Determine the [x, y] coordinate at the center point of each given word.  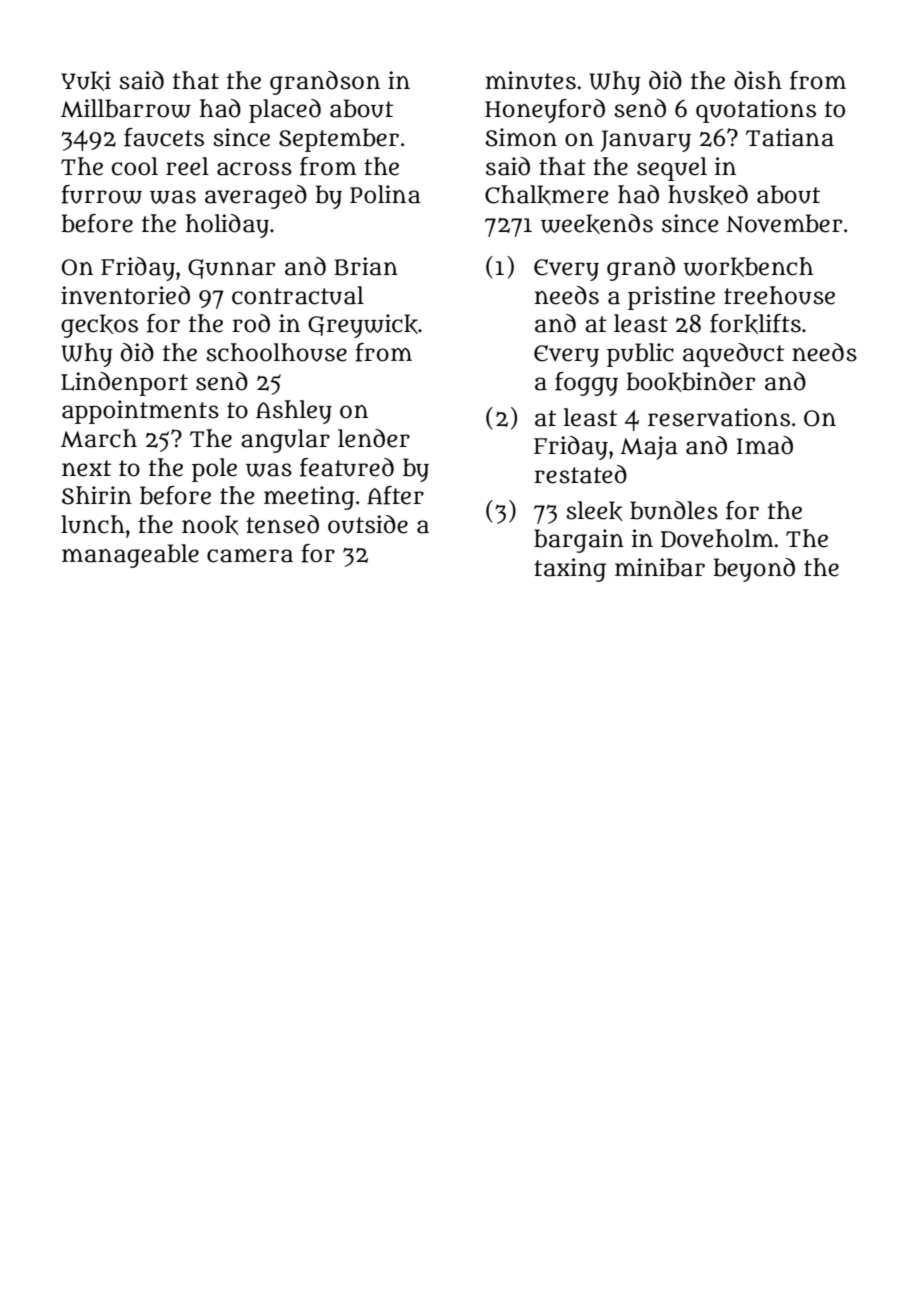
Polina [385, 194]
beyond [754, 570]
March [99, 438]
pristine [671, 298]
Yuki [86, 81]
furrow [101, 194]
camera [250, 556]
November [784, 223]
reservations [719, 417]
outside [368, 524]
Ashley [294, 412]
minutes [531, 80]
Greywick [363, 326]
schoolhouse [276, 352]
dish [758, 80]
